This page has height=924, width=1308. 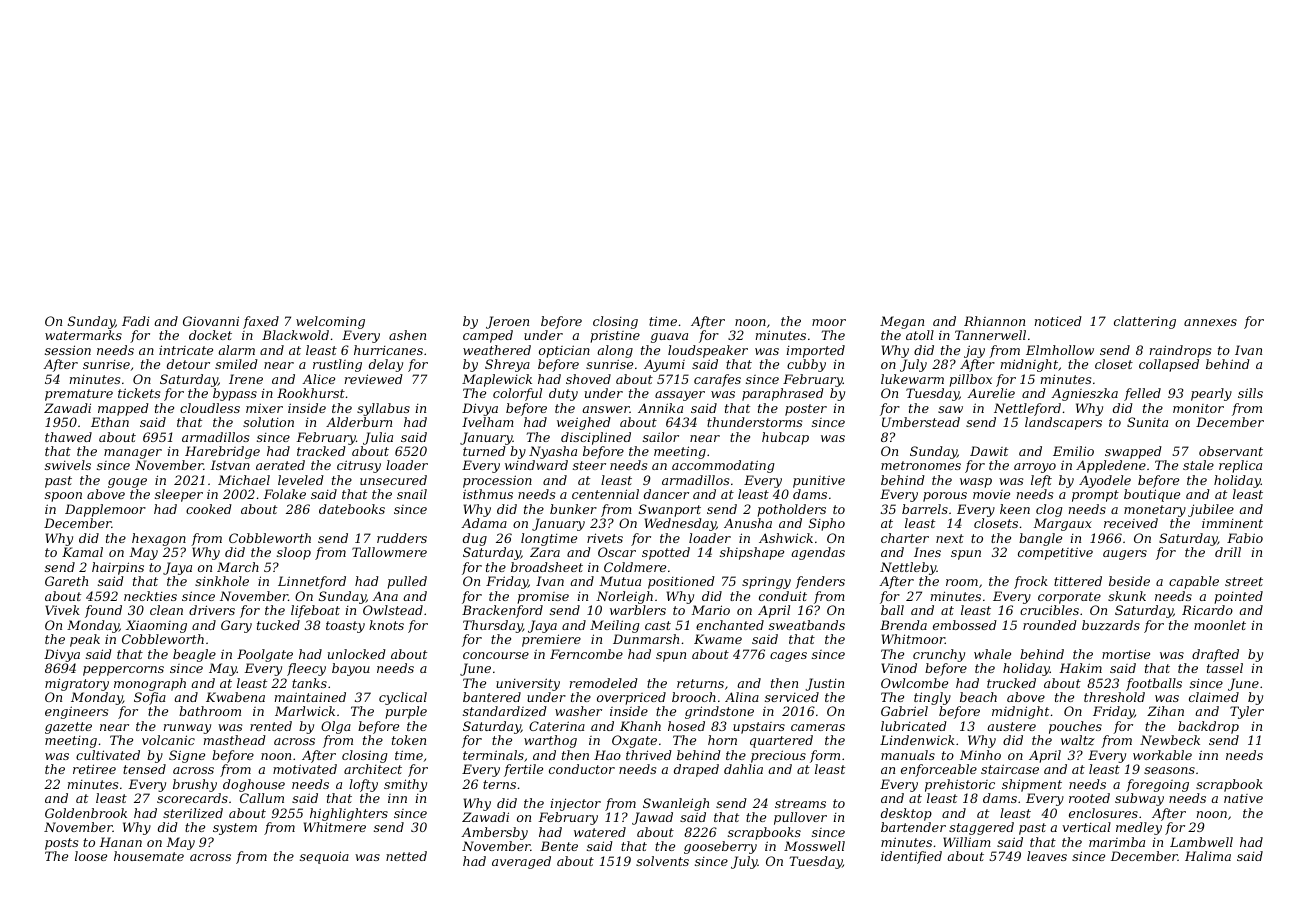 What do you see at coordinates (1169, 770) in the page?
I see `seasons` at bounding box center [1169, 770].
